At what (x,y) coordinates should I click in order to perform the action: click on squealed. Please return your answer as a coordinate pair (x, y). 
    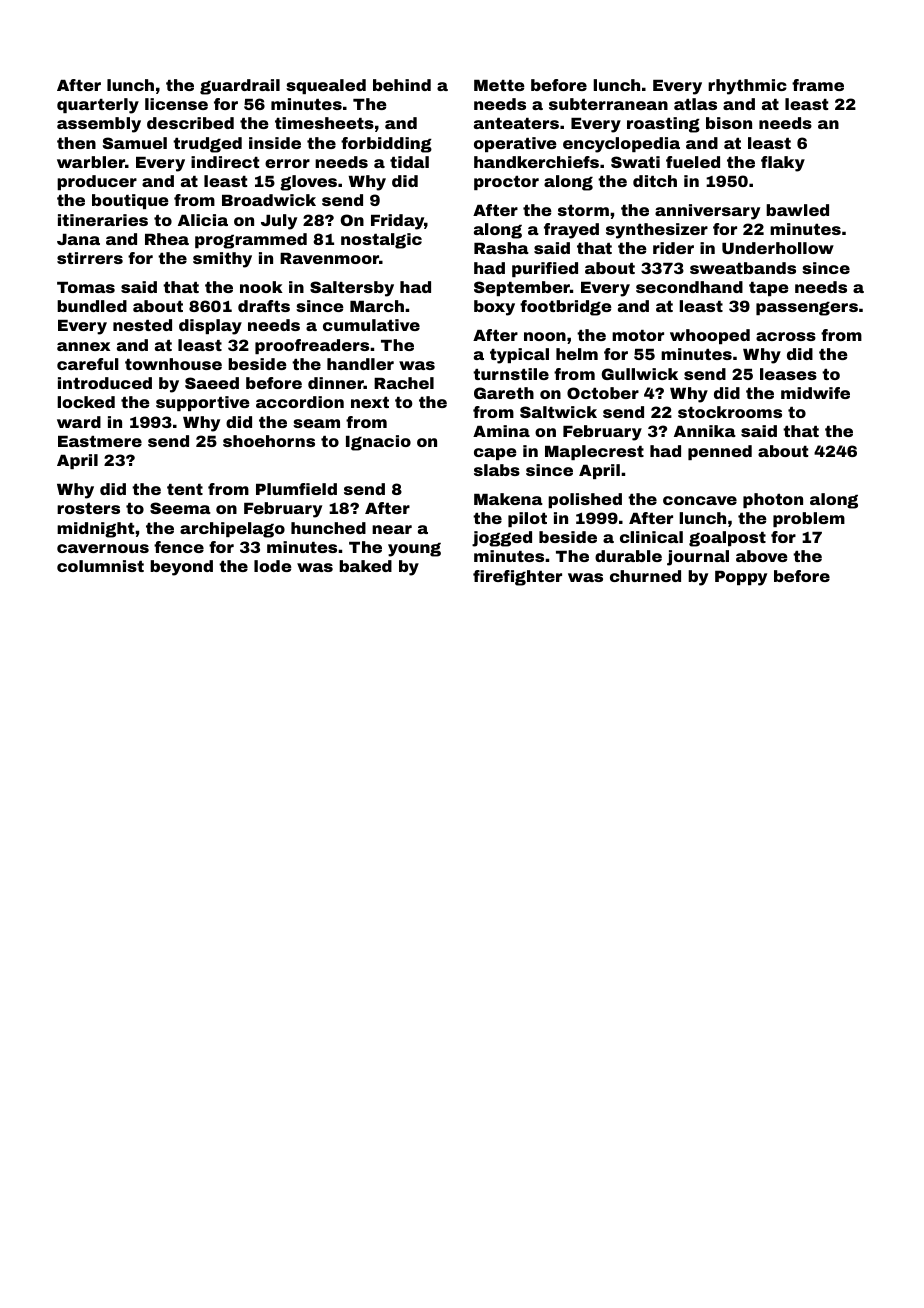
    Looking at the image, I should click on (326, 86).
